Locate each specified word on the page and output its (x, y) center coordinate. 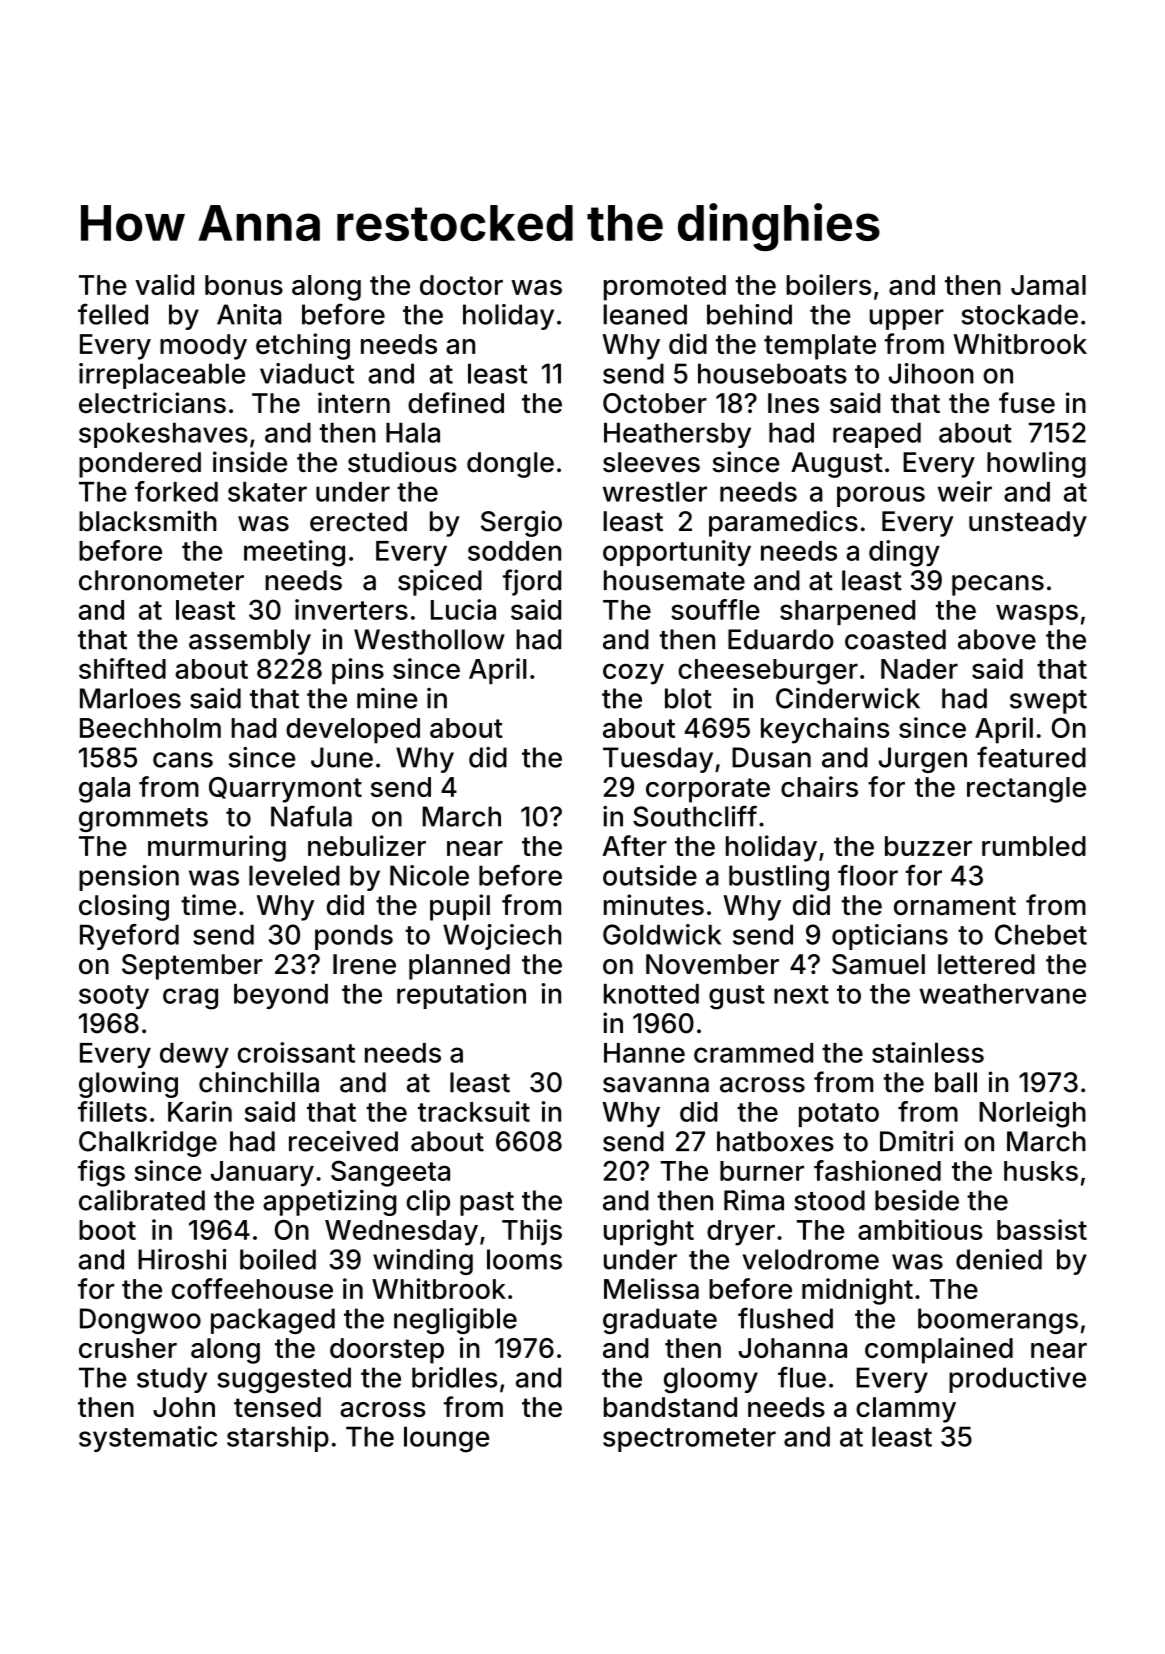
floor (868, 875)
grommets (143, 820)
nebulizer (367, 845)
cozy (633, 674)
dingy (904, 553)
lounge (446, 1439)
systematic (148, 1439)
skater (267, 492)
